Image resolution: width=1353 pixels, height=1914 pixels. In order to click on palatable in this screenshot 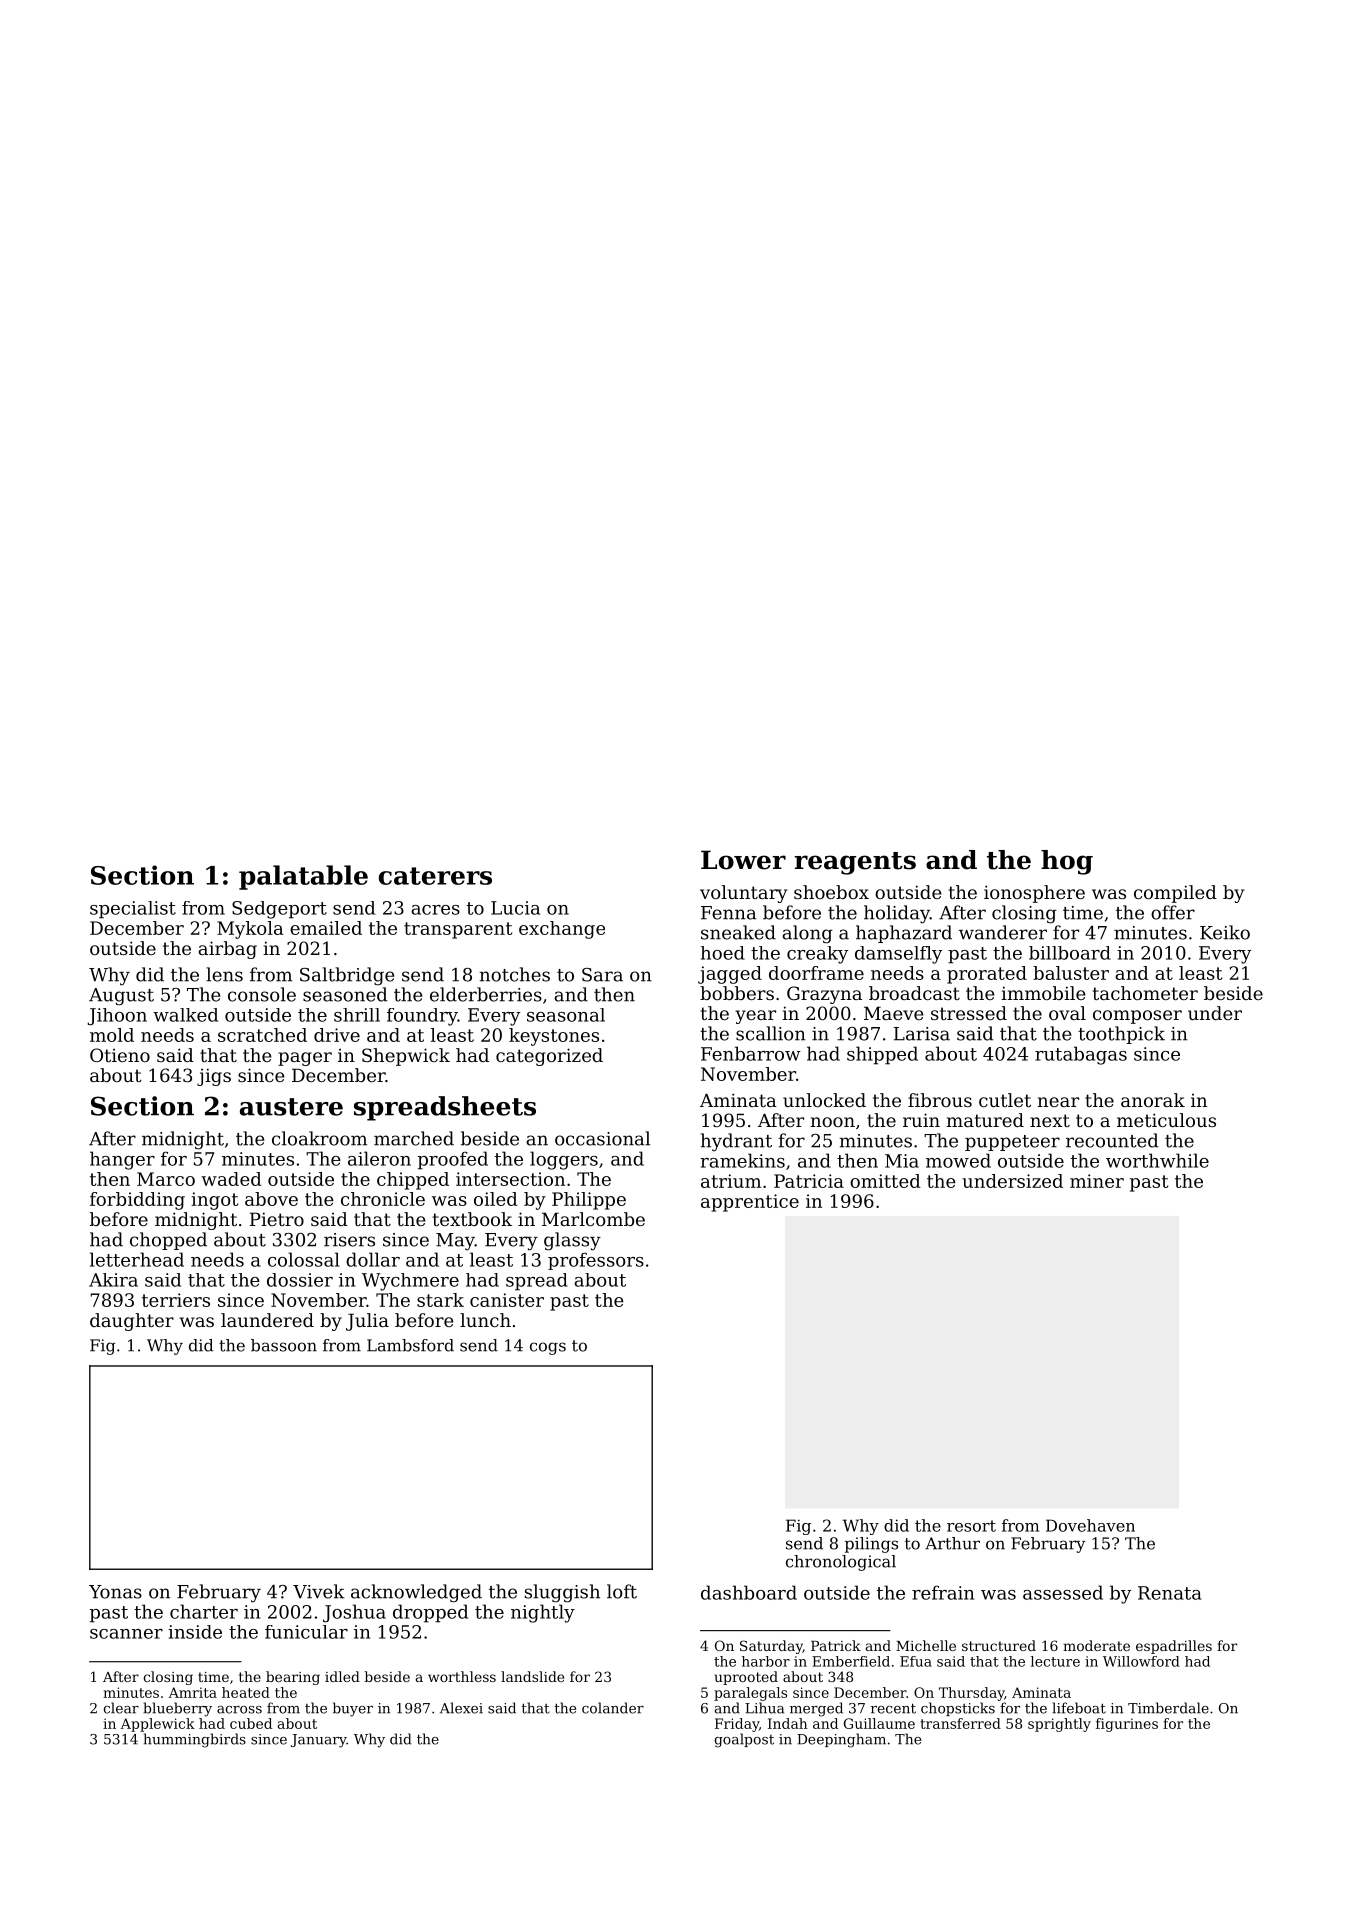, I will do `click(303, 877)`.
